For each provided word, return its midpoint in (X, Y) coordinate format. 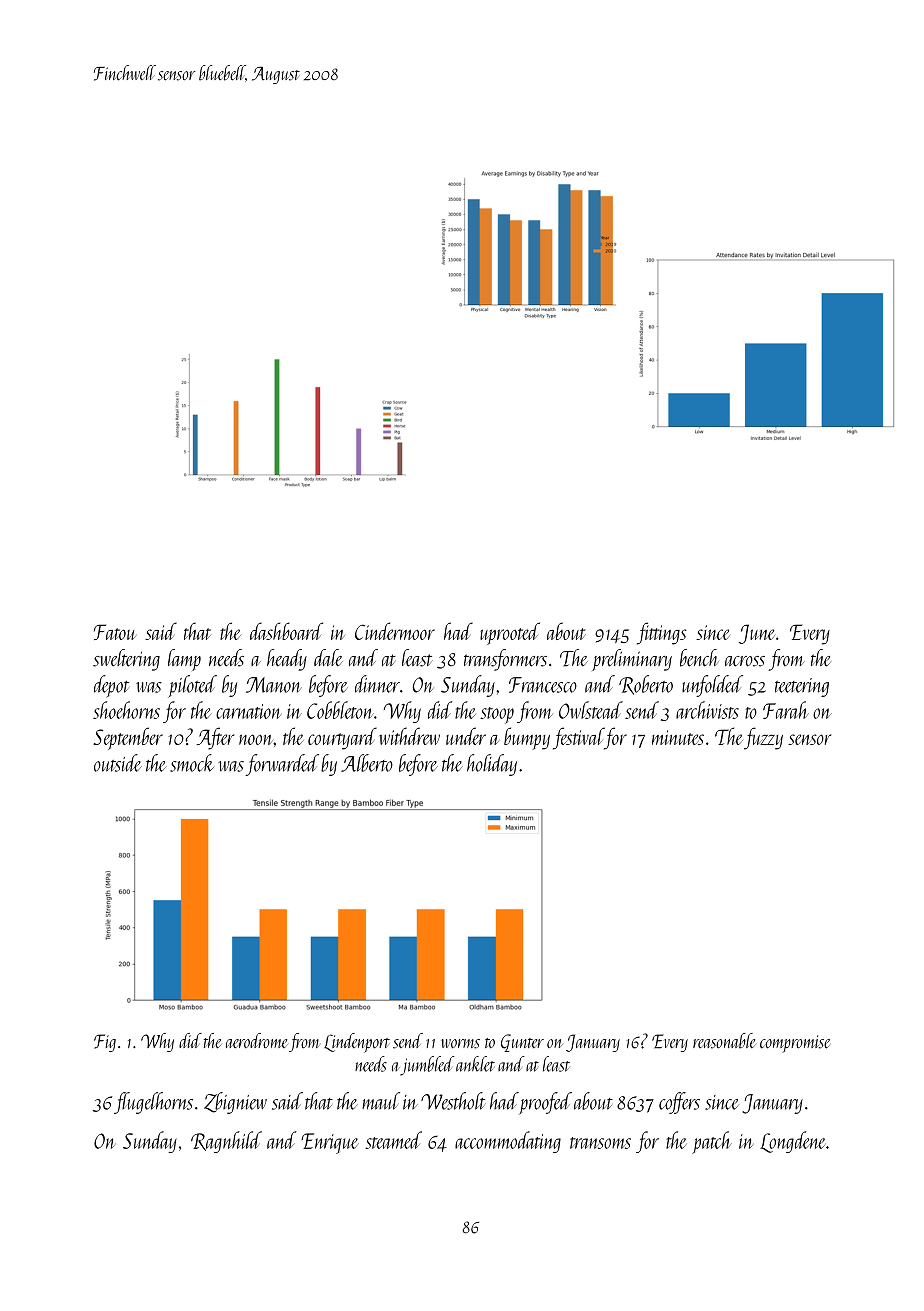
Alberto (367, 763)
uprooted (510, 633)
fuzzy (763, 738)
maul (381, 1101)
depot (111, 686)
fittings (662, 633)
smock (192, 763)
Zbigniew (235, 1103)
